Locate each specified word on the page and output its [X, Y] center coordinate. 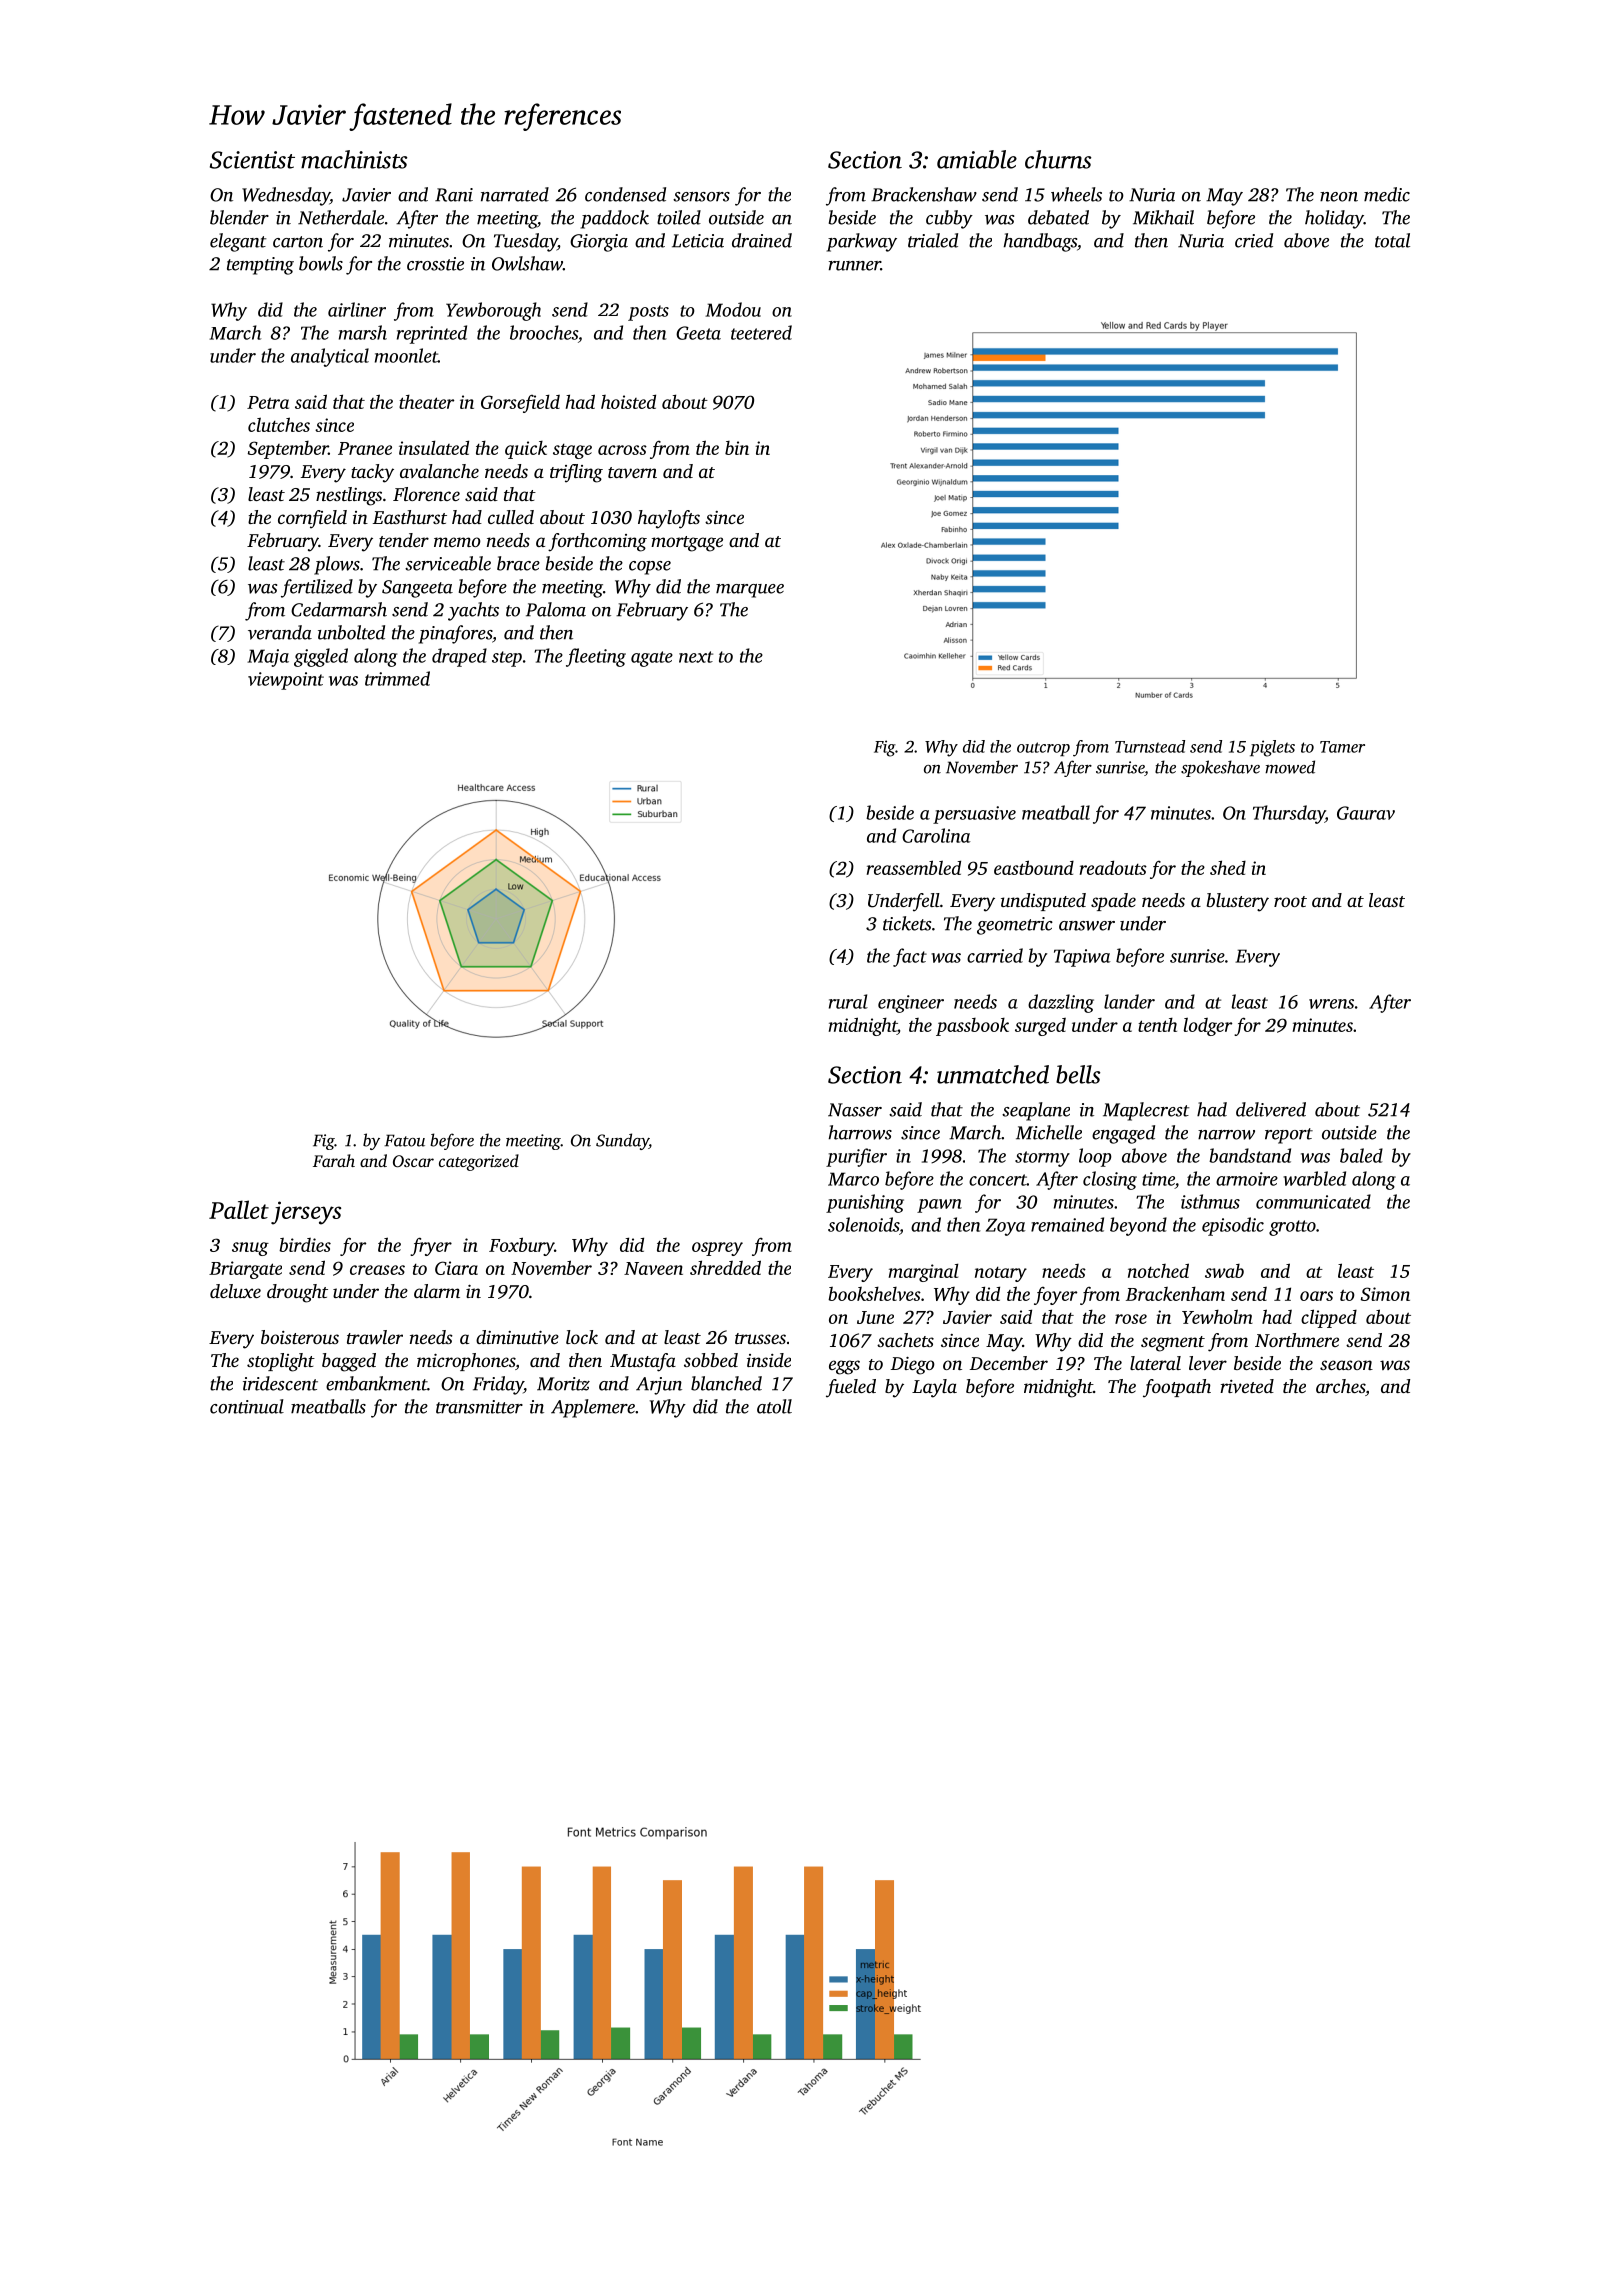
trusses [760, 1338]
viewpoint [286, 681]
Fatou [404, 1140]
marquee [750, 591]
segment [1173, 1344]
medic [1387, 194]
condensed [625, 194]
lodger [1208, 1026]
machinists [354, 159]
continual [247, 1406]
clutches [279, 424]
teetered [761, 332]
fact [910, 957]
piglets [1272, 748]
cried [1254, 240]
